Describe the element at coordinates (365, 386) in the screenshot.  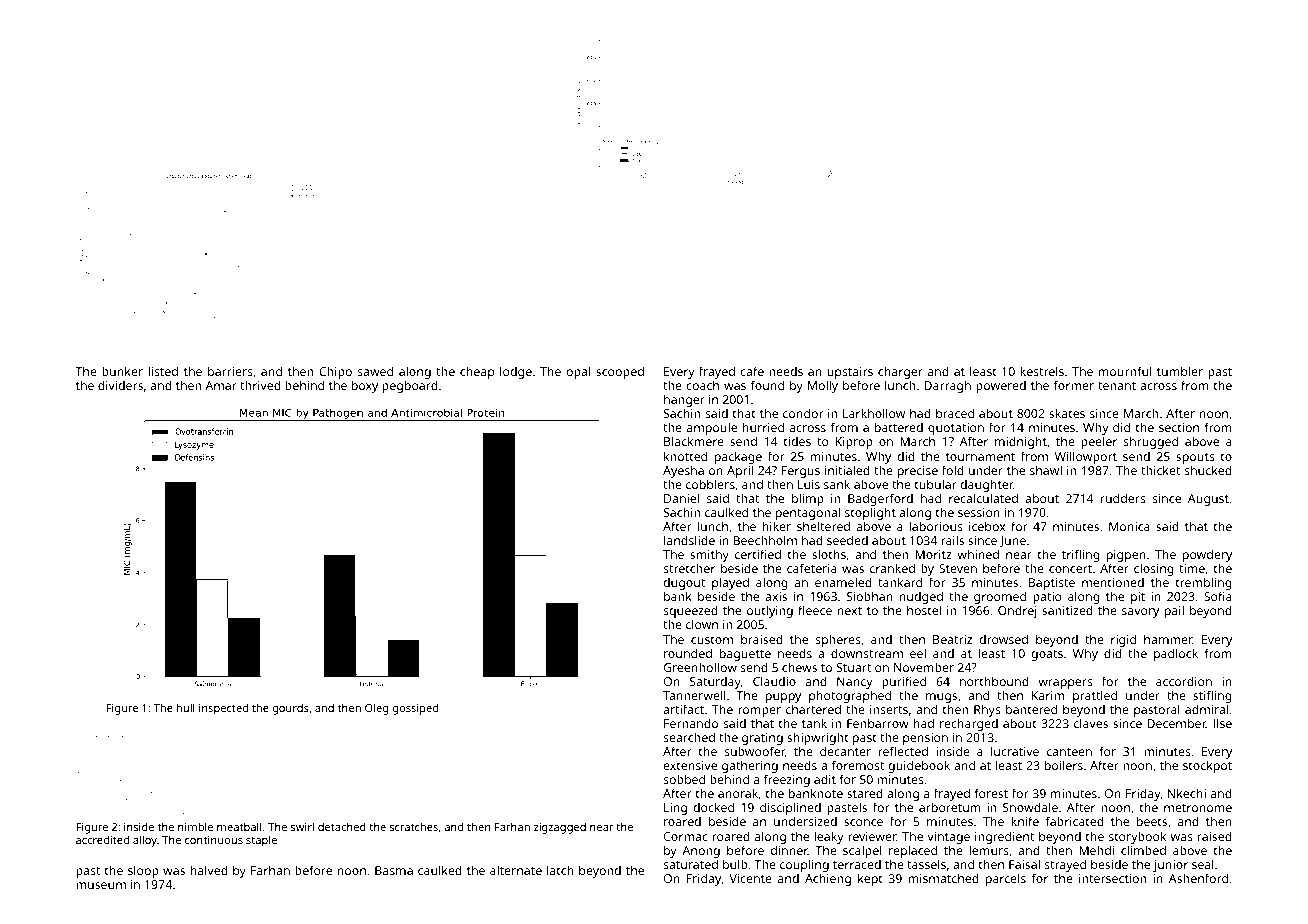
I see `boxy` at that location.
